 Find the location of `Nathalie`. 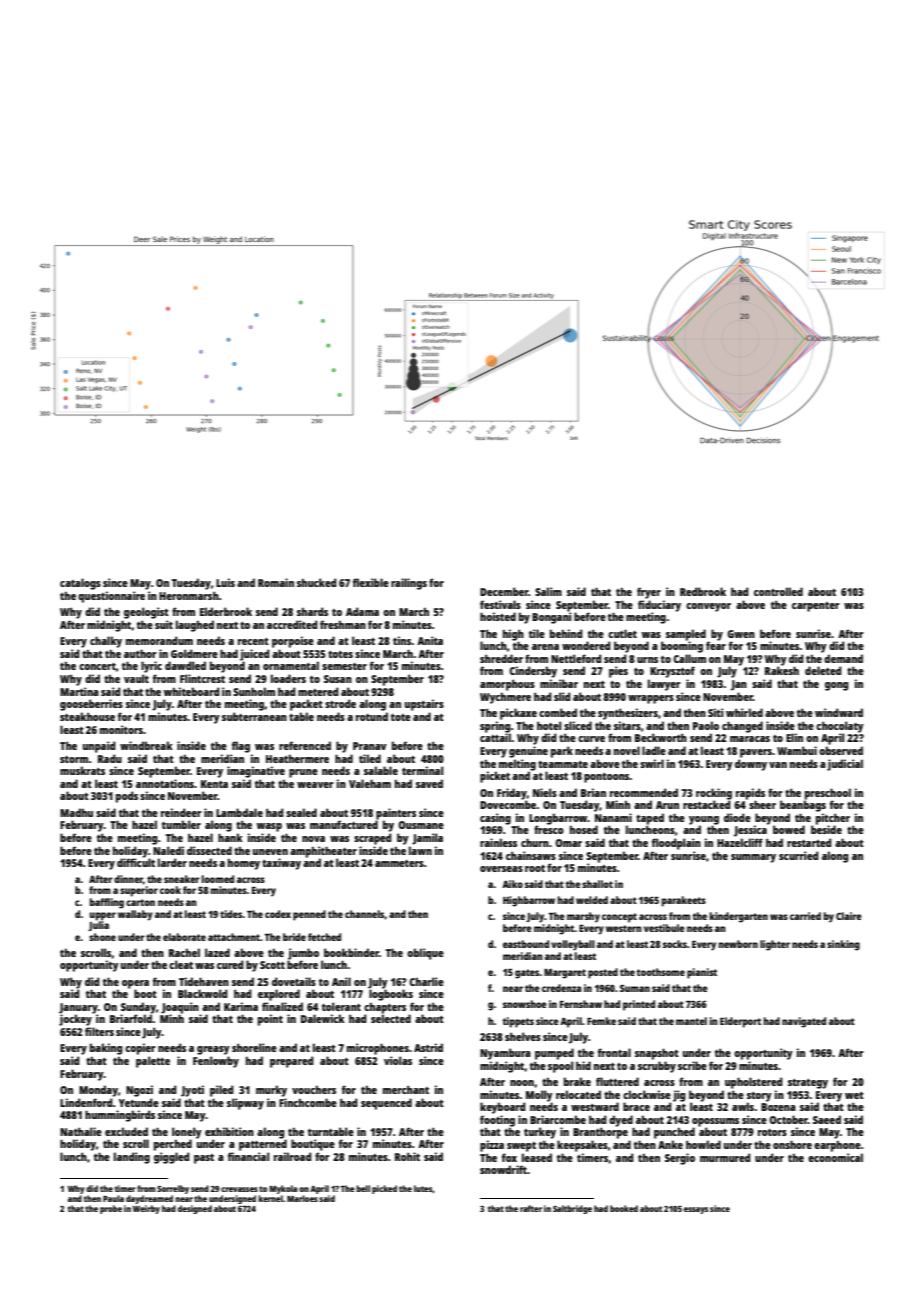

Nathalie is located at coordinates (81, 1131).
